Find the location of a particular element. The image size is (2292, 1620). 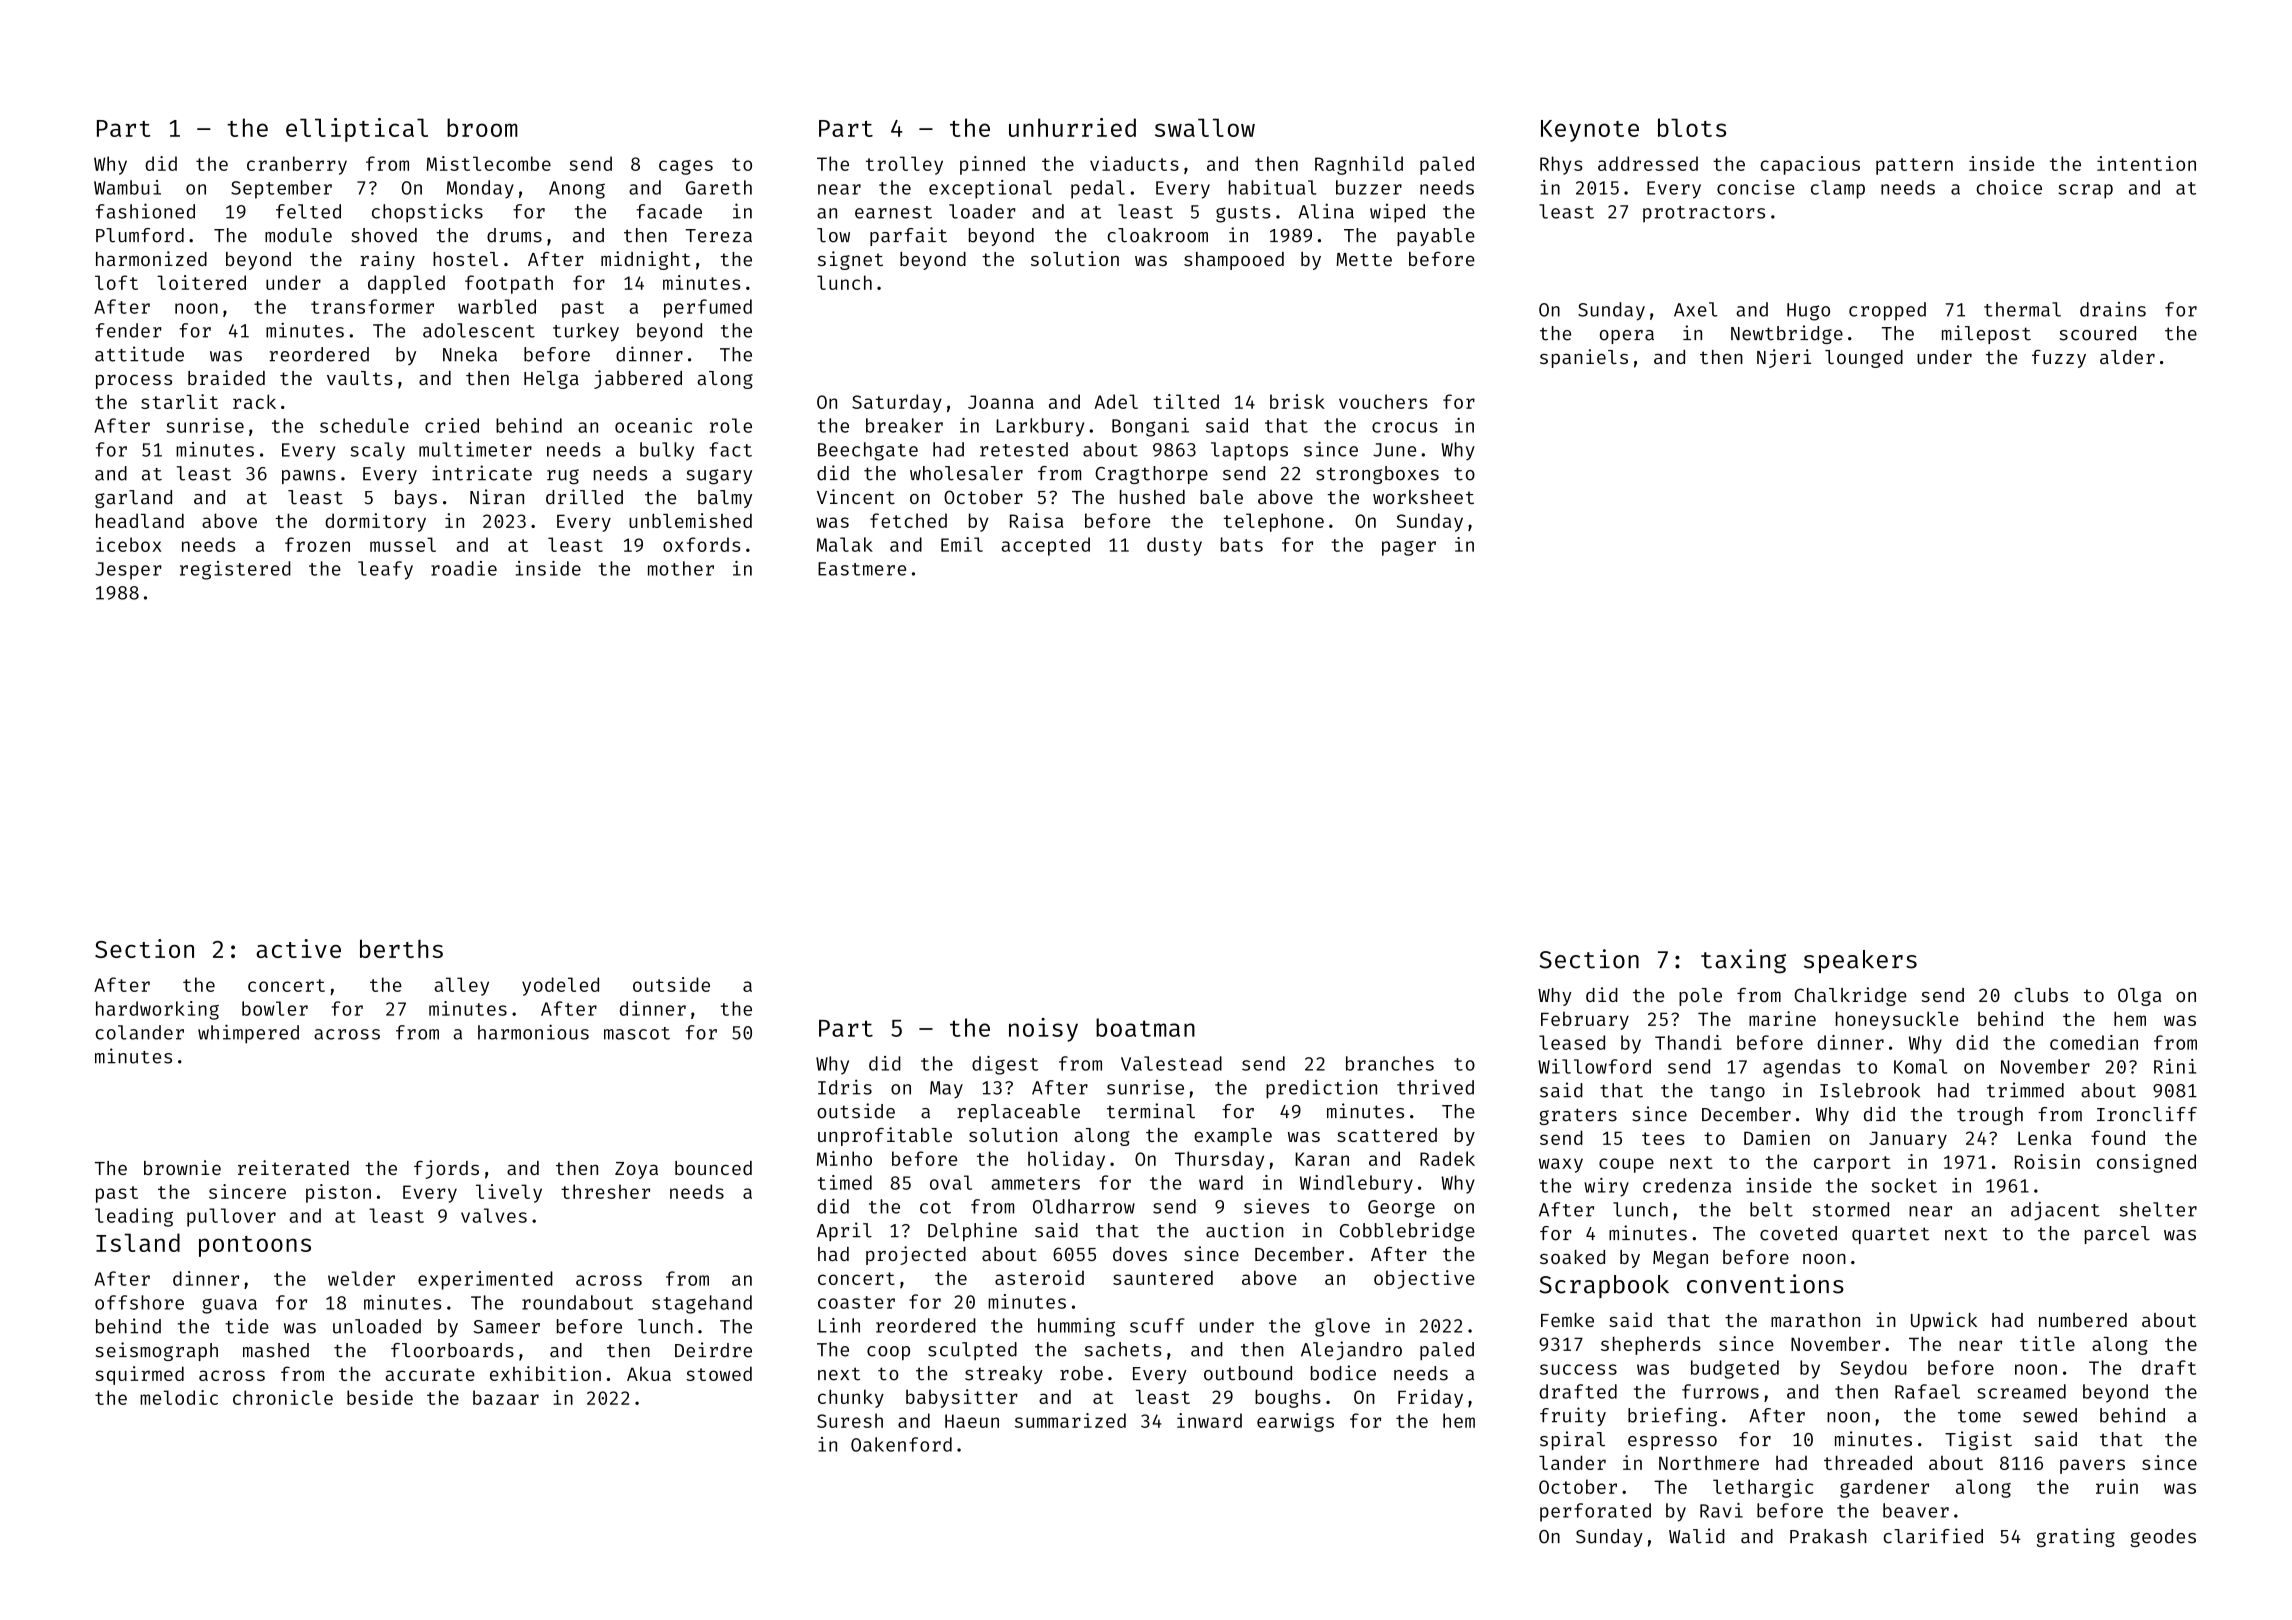

Eastmere is located at coordinates (862, 569).
